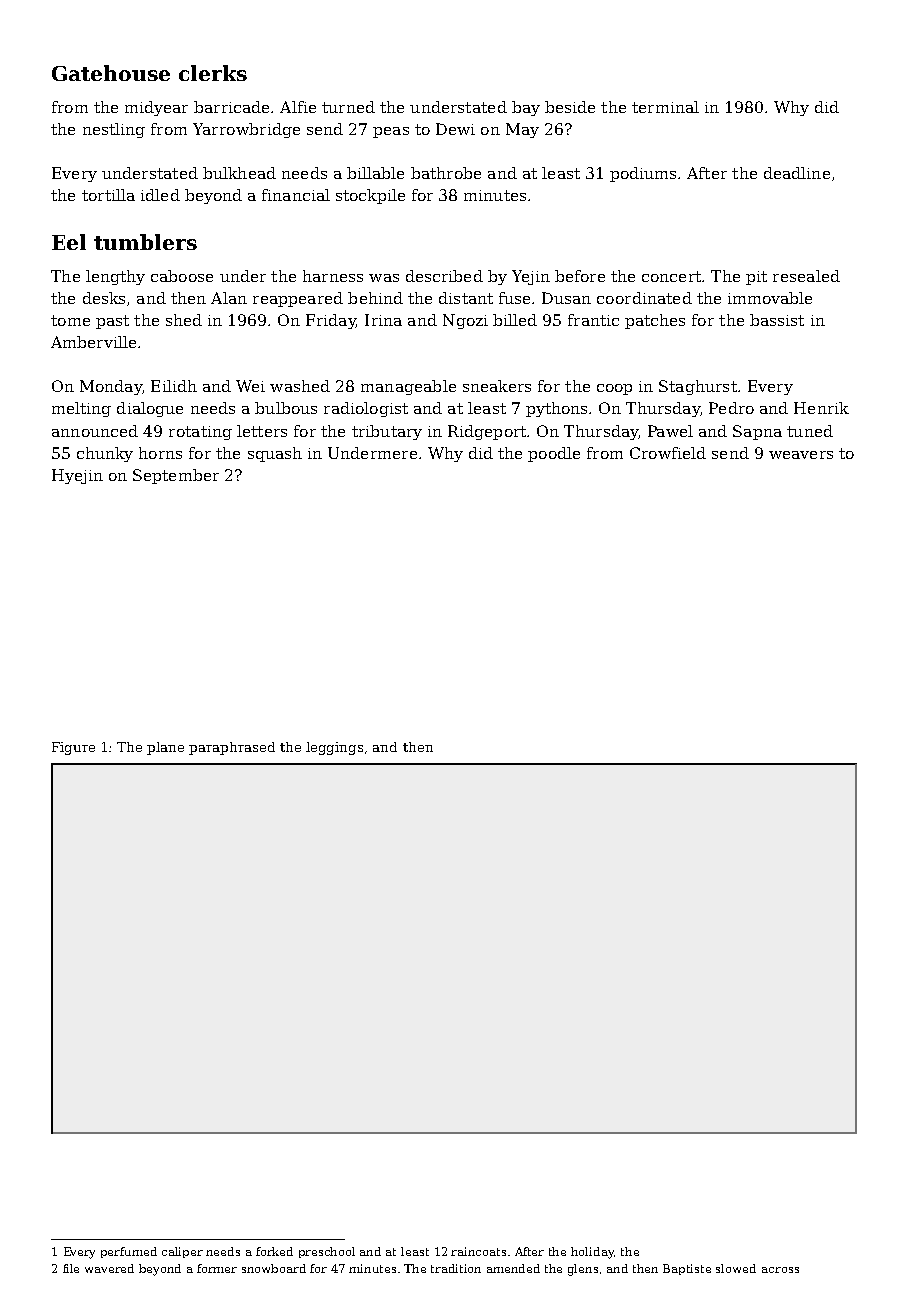  I want to click on clerks, so click(213, 73).
